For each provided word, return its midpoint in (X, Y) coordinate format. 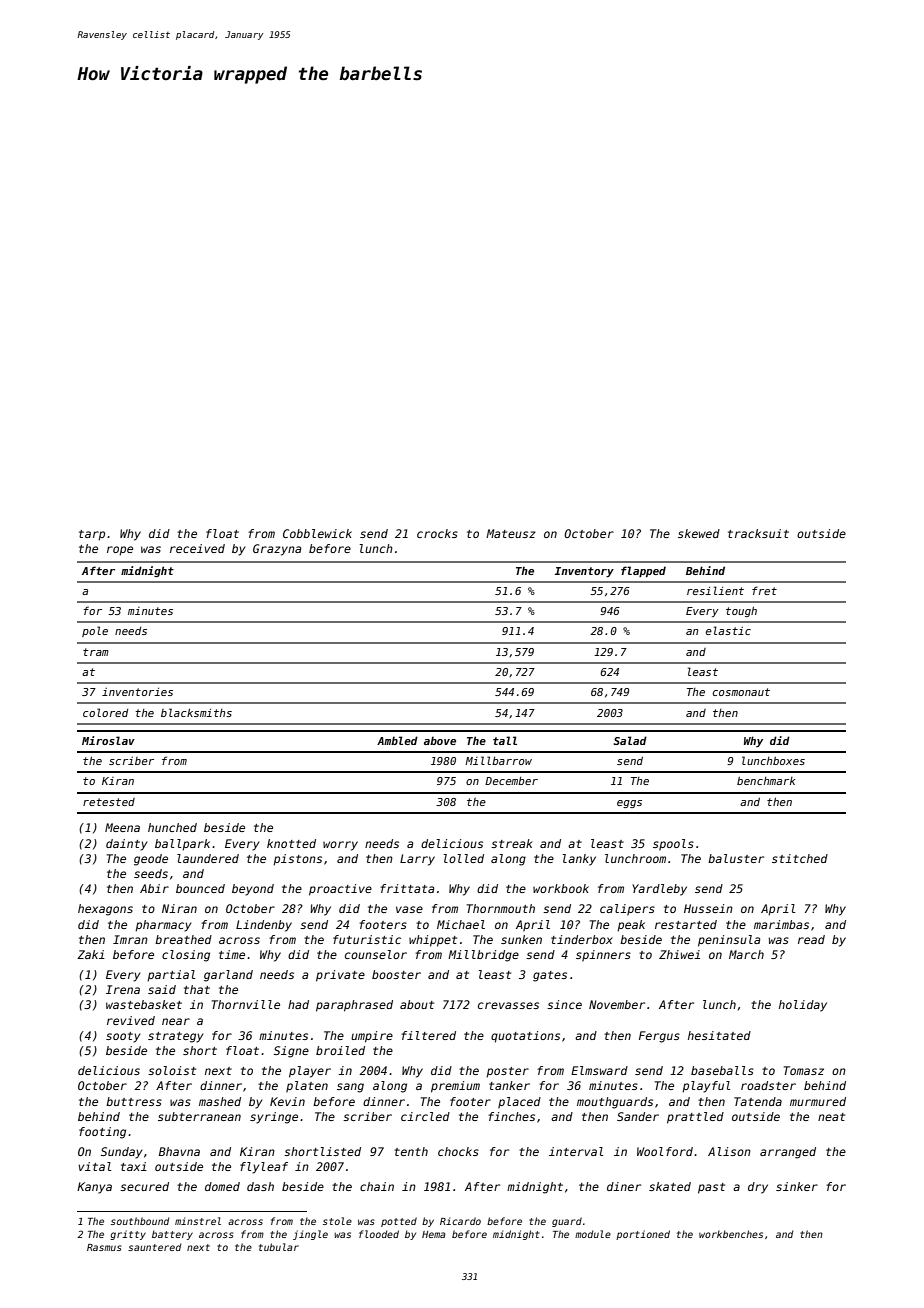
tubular (279, 1247)
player (310, 1072)
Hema (433, 1234)
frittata (407, 888)
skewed (699, 533)
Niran (179, 908)
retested (109, 802)
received (197, 548)
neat (831, 1117)
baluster (736, 858)
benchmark (766, 781)
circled (425, 1116)
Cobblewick (317, 533)
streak (512, 843)
